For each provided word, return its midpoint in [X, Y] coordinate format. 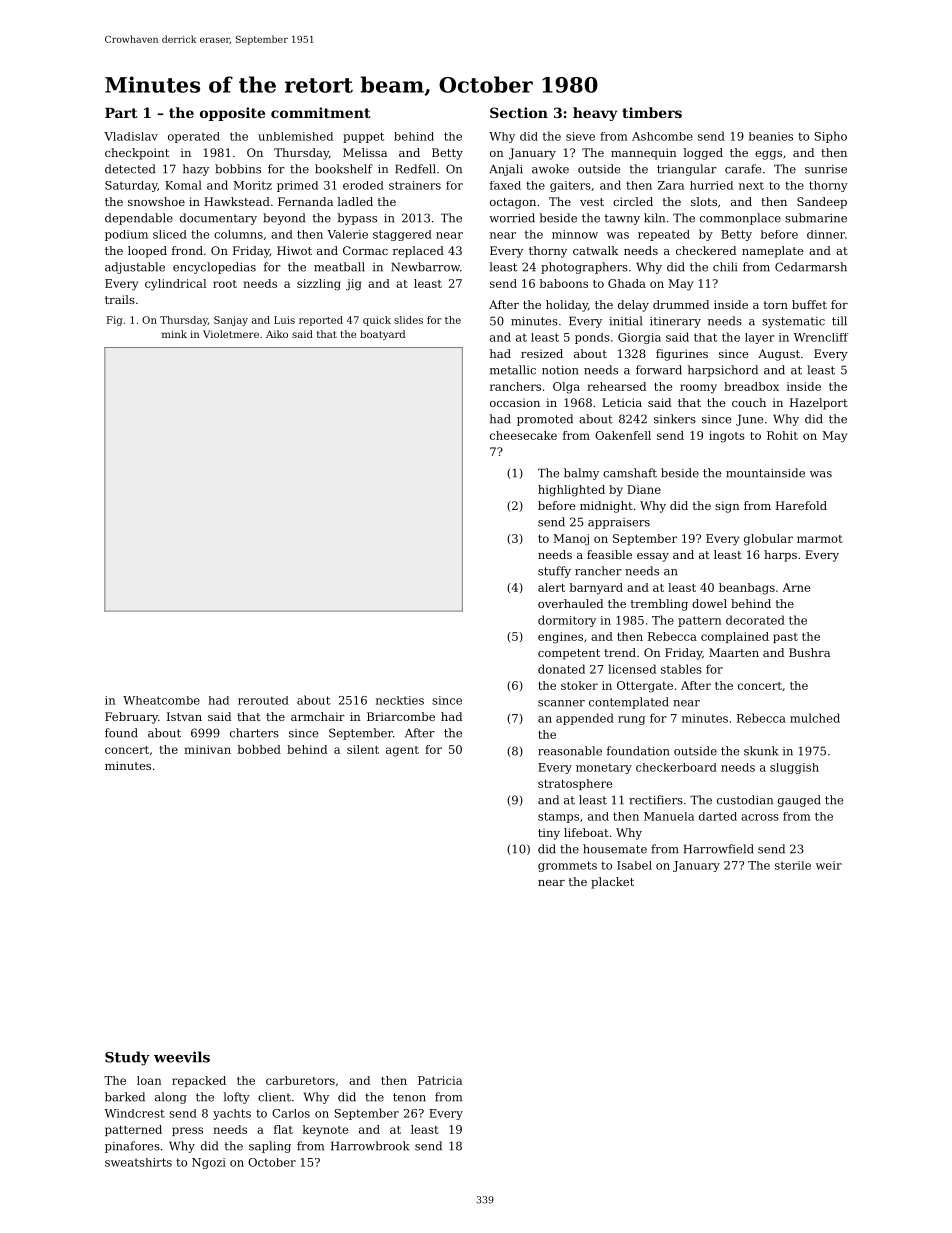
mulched [815, 718]
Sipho [831, 137]
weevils [182, 1057]
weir [829, 865]
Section [519, 112]
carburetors [300, 1080]
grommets [567, 866]
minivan [207, 749]
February [131, 718]
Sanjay [231, 321]
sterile [793, 865]
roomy [698, 389]
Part [121, 113]
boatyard [382, 335]
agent [402, 751]
